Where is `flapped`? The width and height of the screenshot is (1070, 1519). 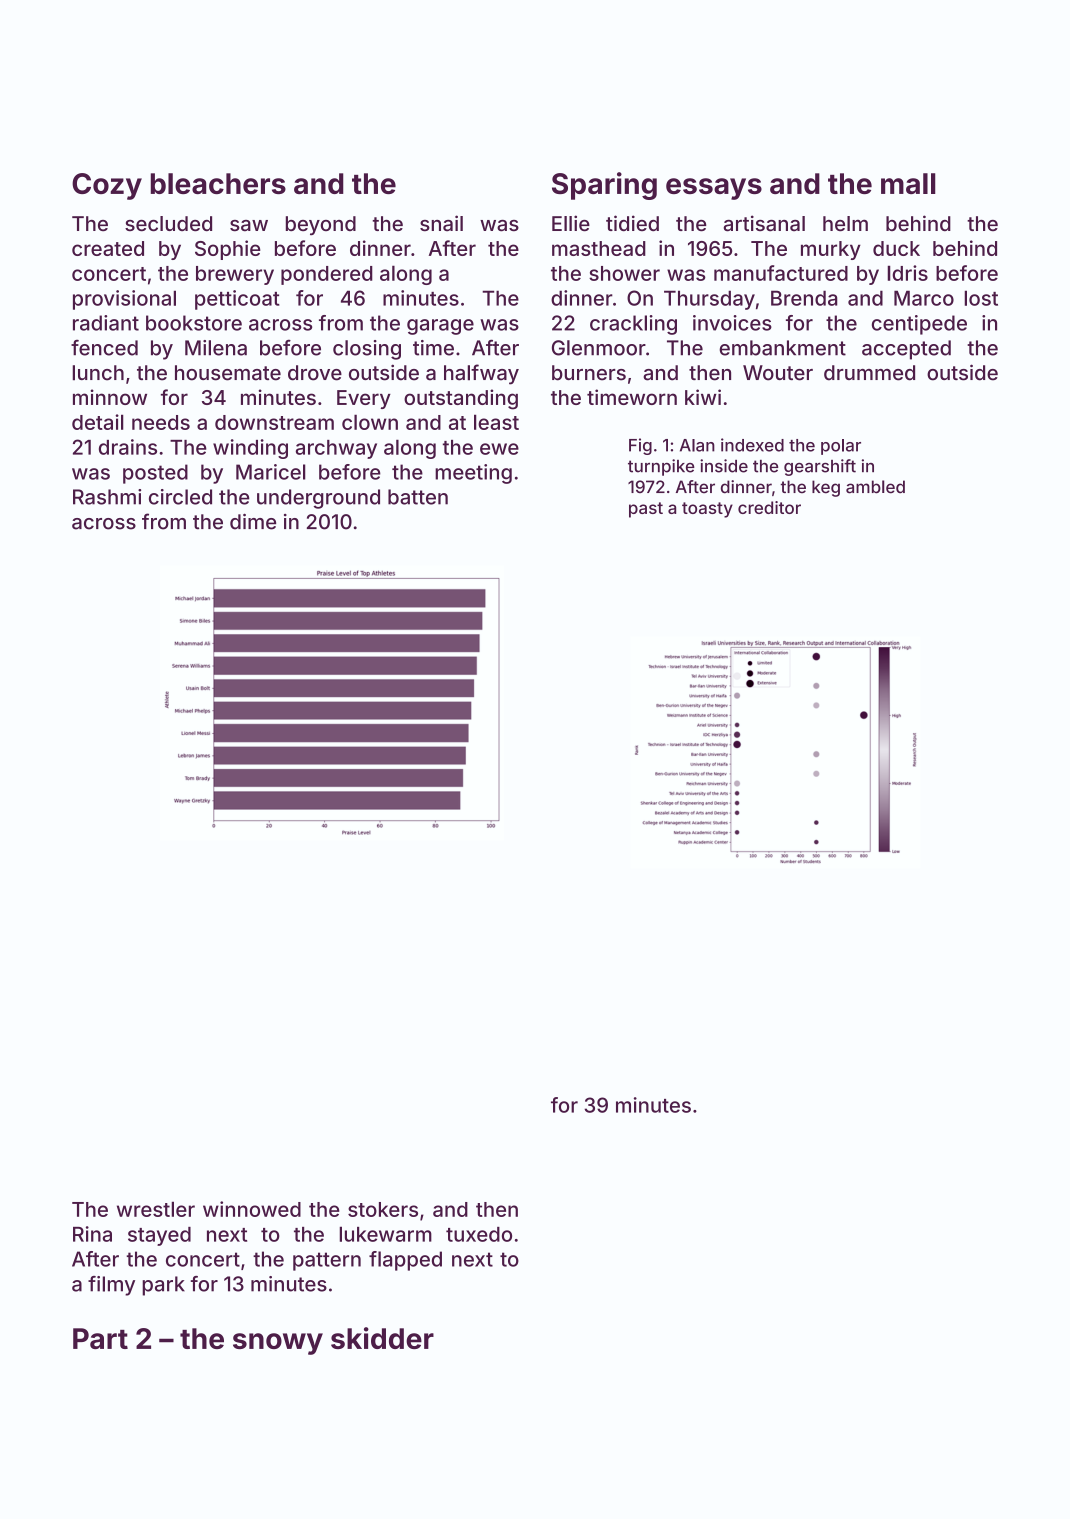
flapped is located at coordinates (405, 1261).
